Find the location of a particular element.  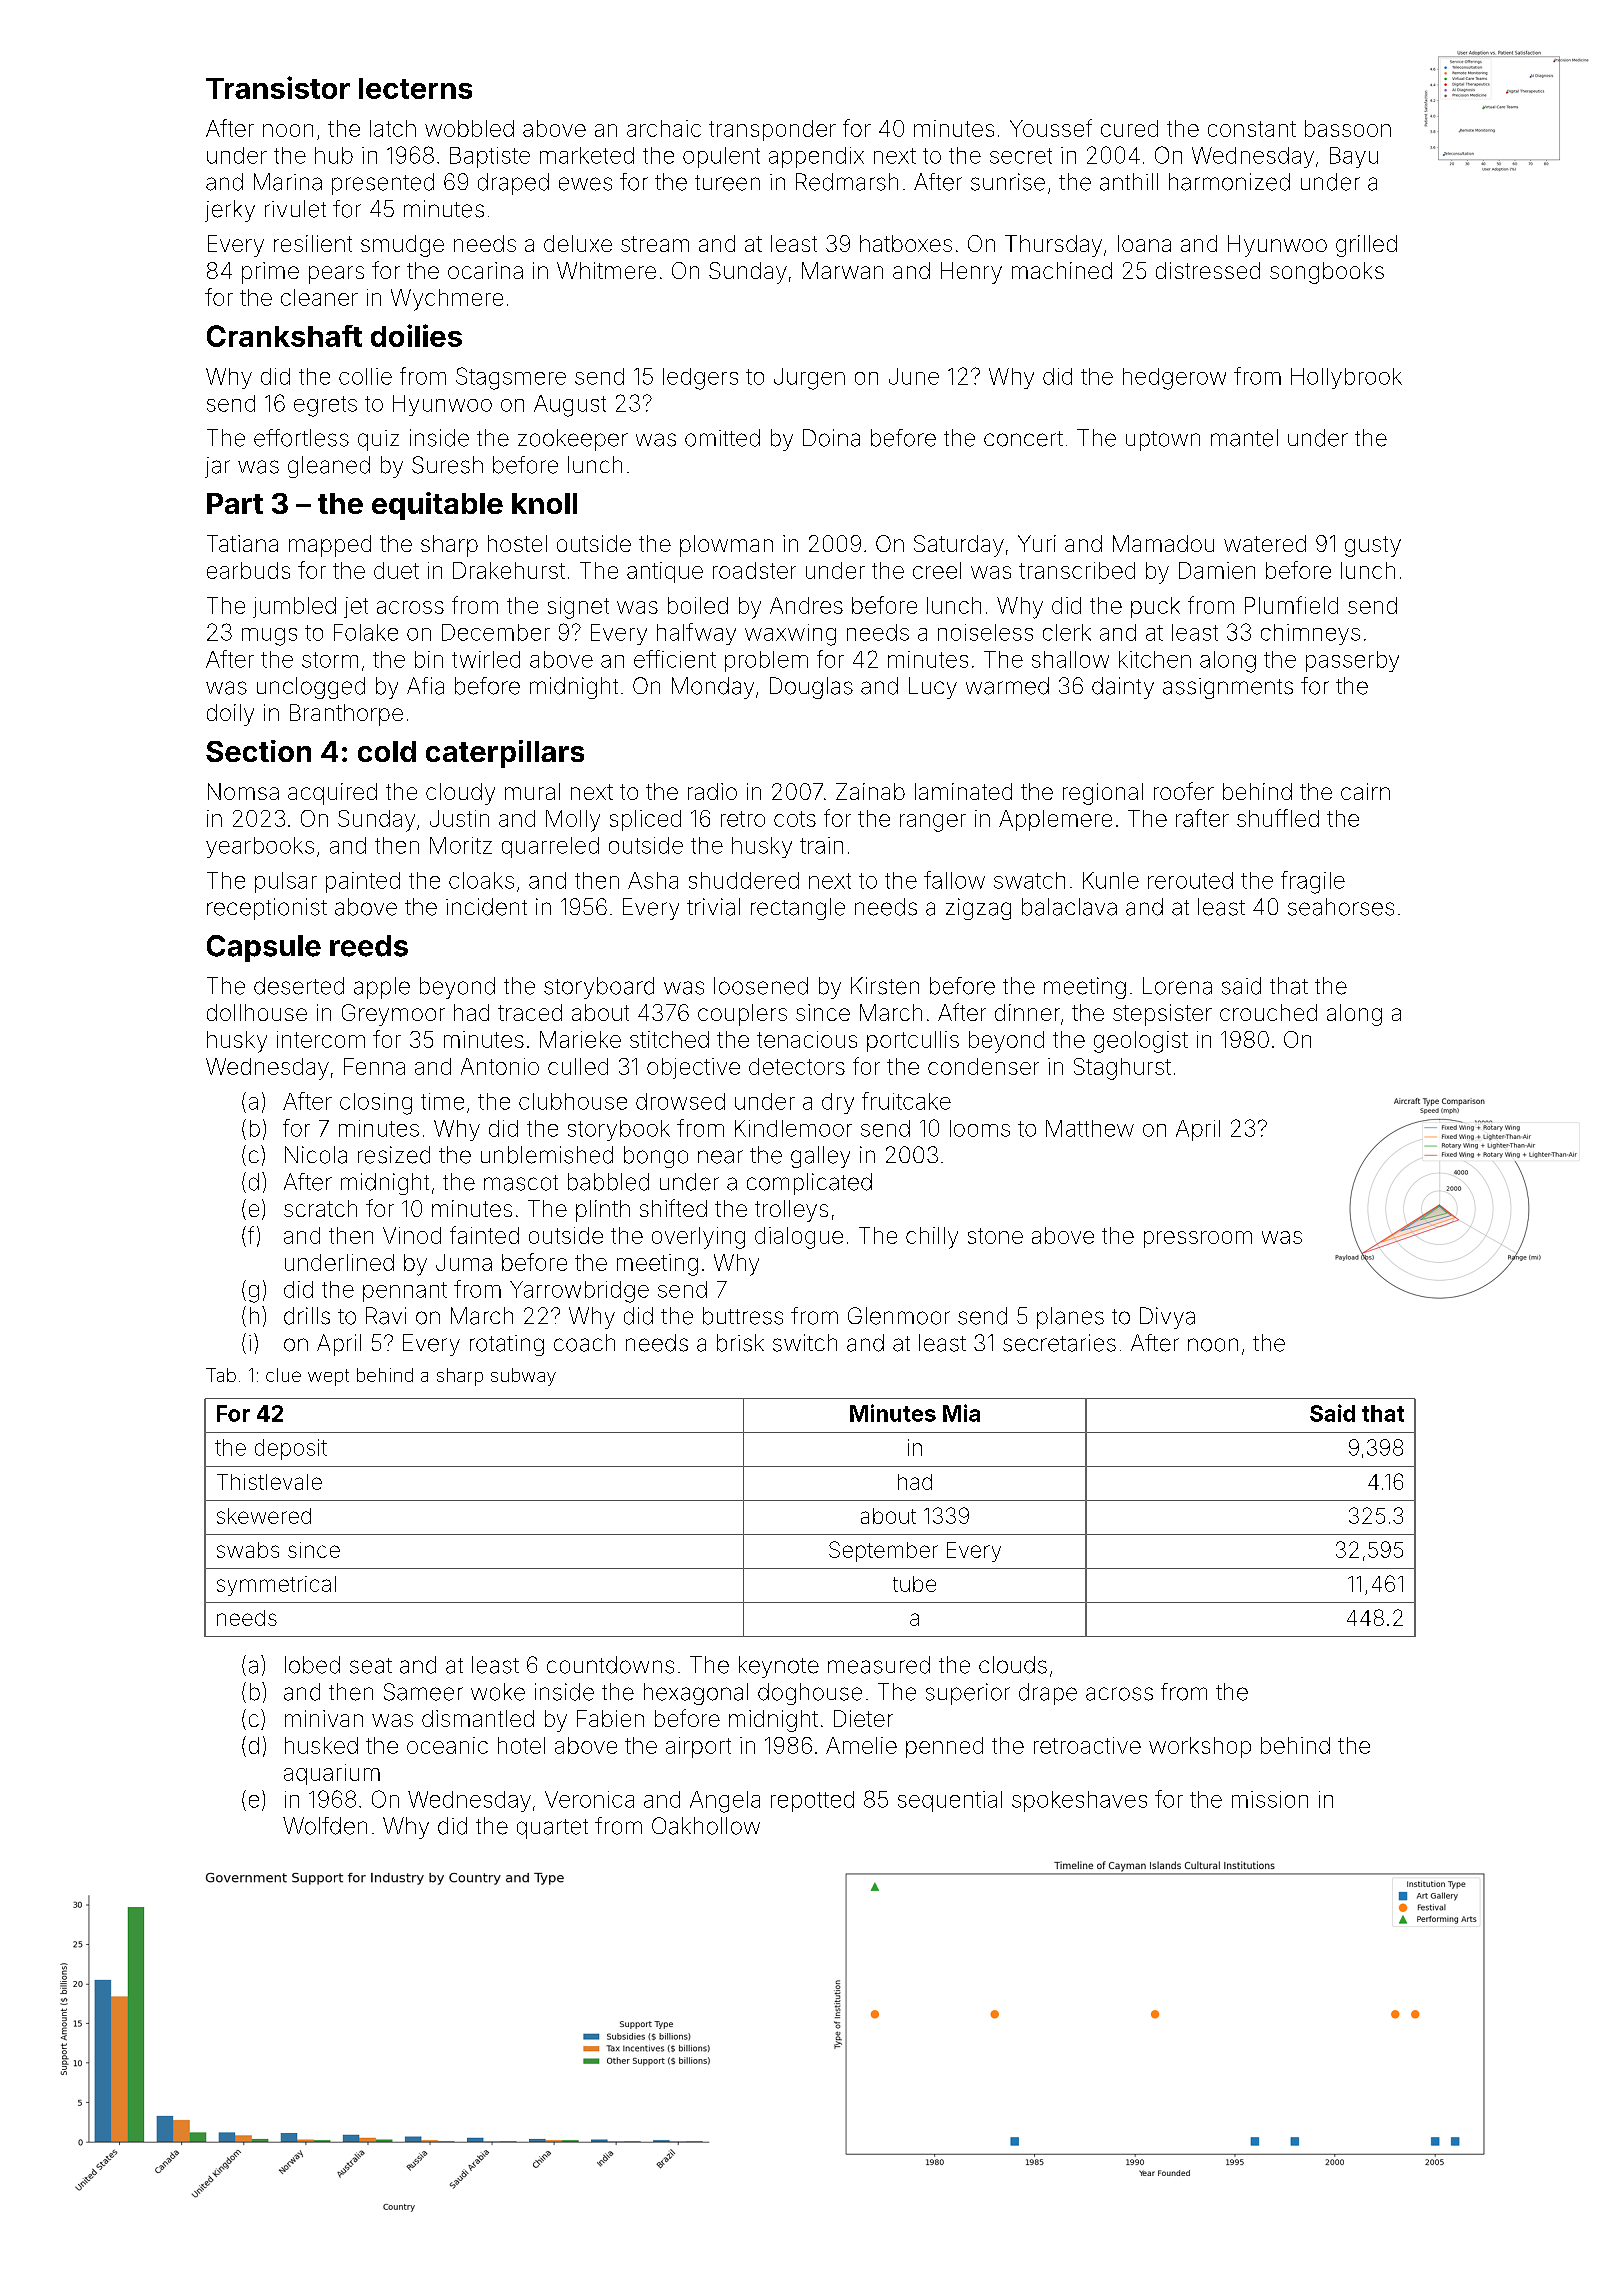

Wolfden is located at coordinates (325, 1826).
